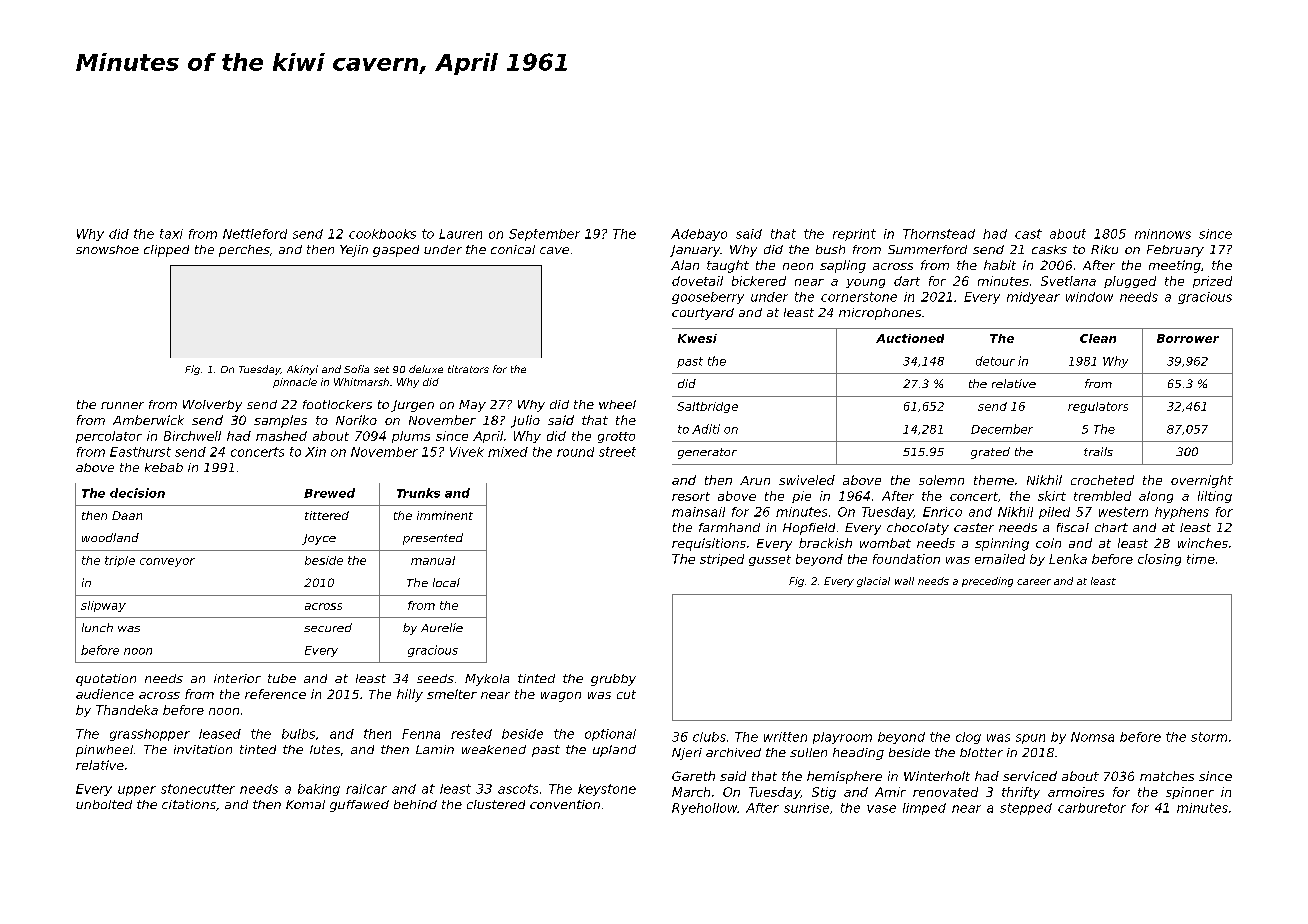  What do you see at coordinates (421, 734) in the page?
I see `Fenna` at bounding box center [421, 734].
